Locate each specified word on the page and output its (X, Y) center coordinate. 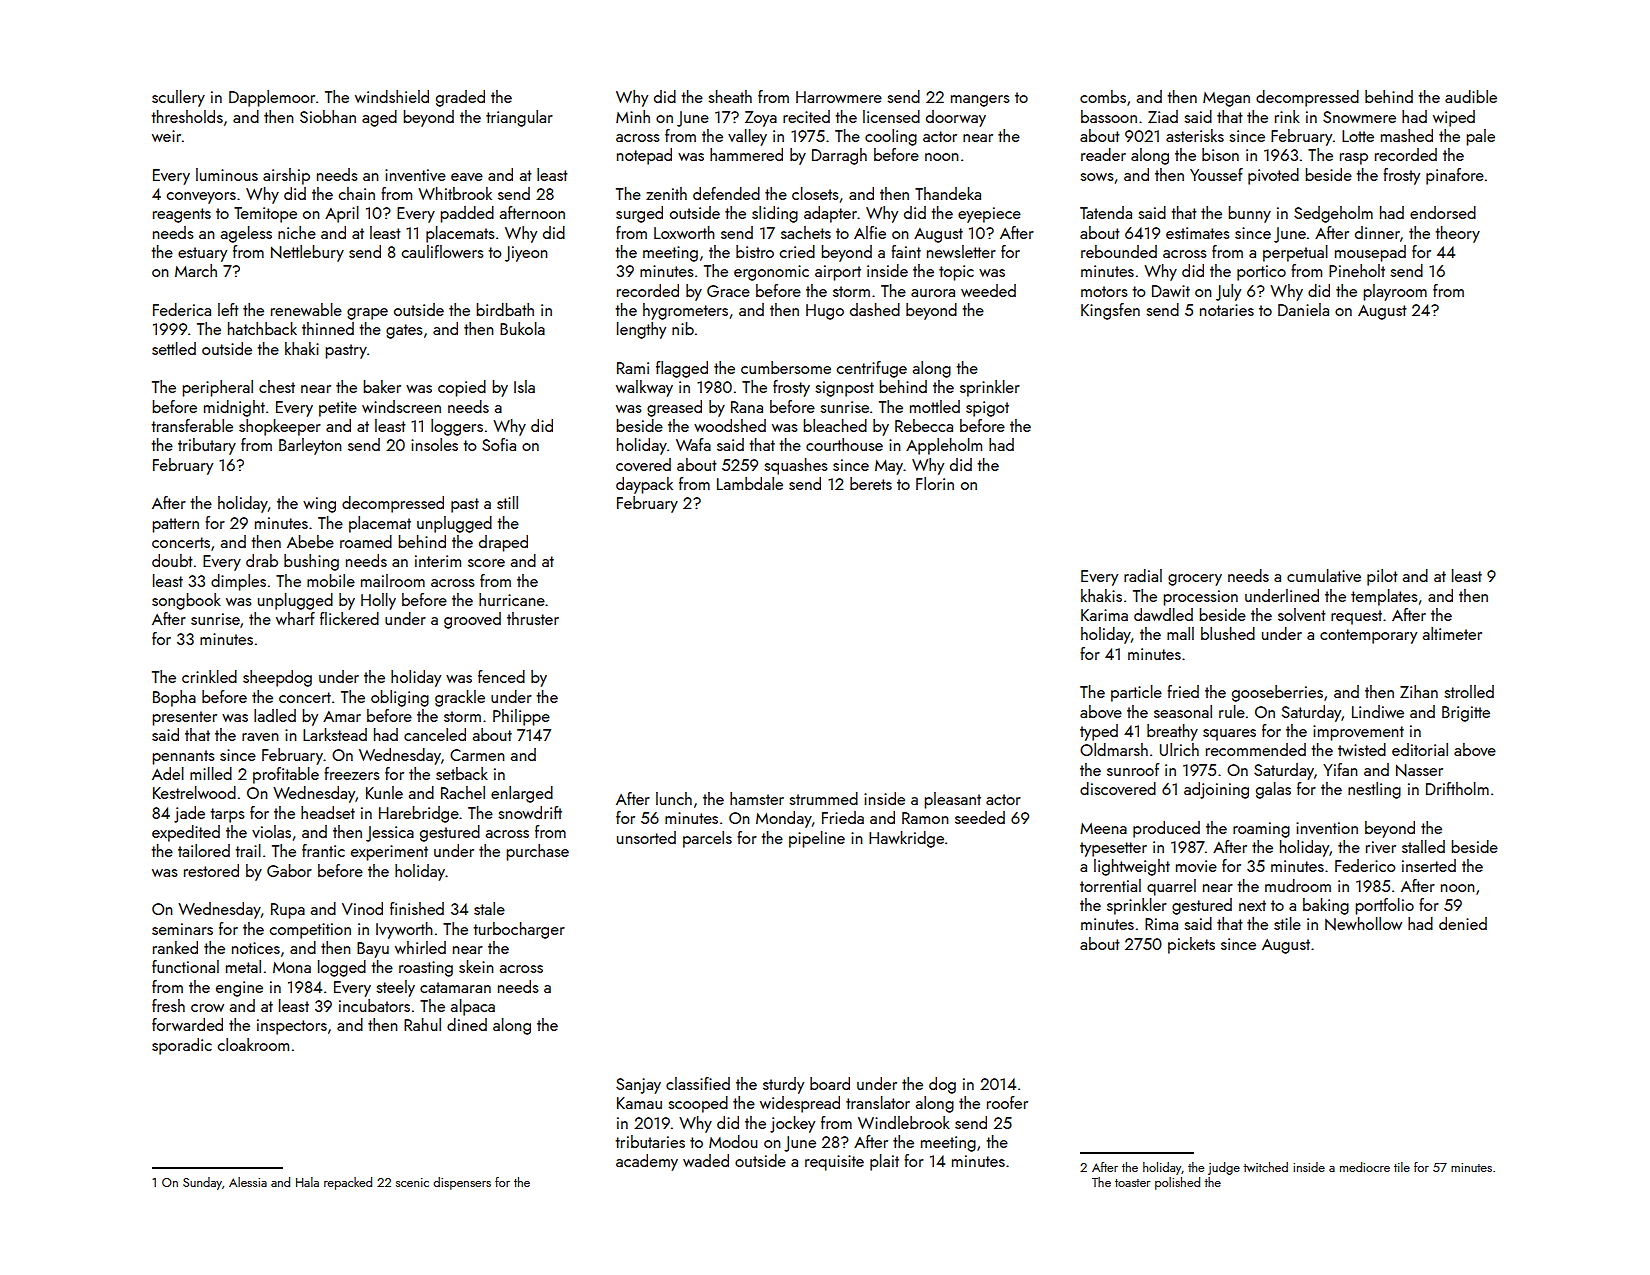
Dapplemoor (272, 98)
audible (1471, 96)
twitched (1265, 1167)
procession (1200, 598)
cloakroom (253, 1044)
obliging (400, 698)
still (507, 502)
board (830, 1083)
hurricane (512, 599)
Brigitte (1466, 714)
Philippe (521, 717)
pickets (1191, 945)
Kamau (639, 1103)
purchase (537, 852)
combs (1103, 96)
